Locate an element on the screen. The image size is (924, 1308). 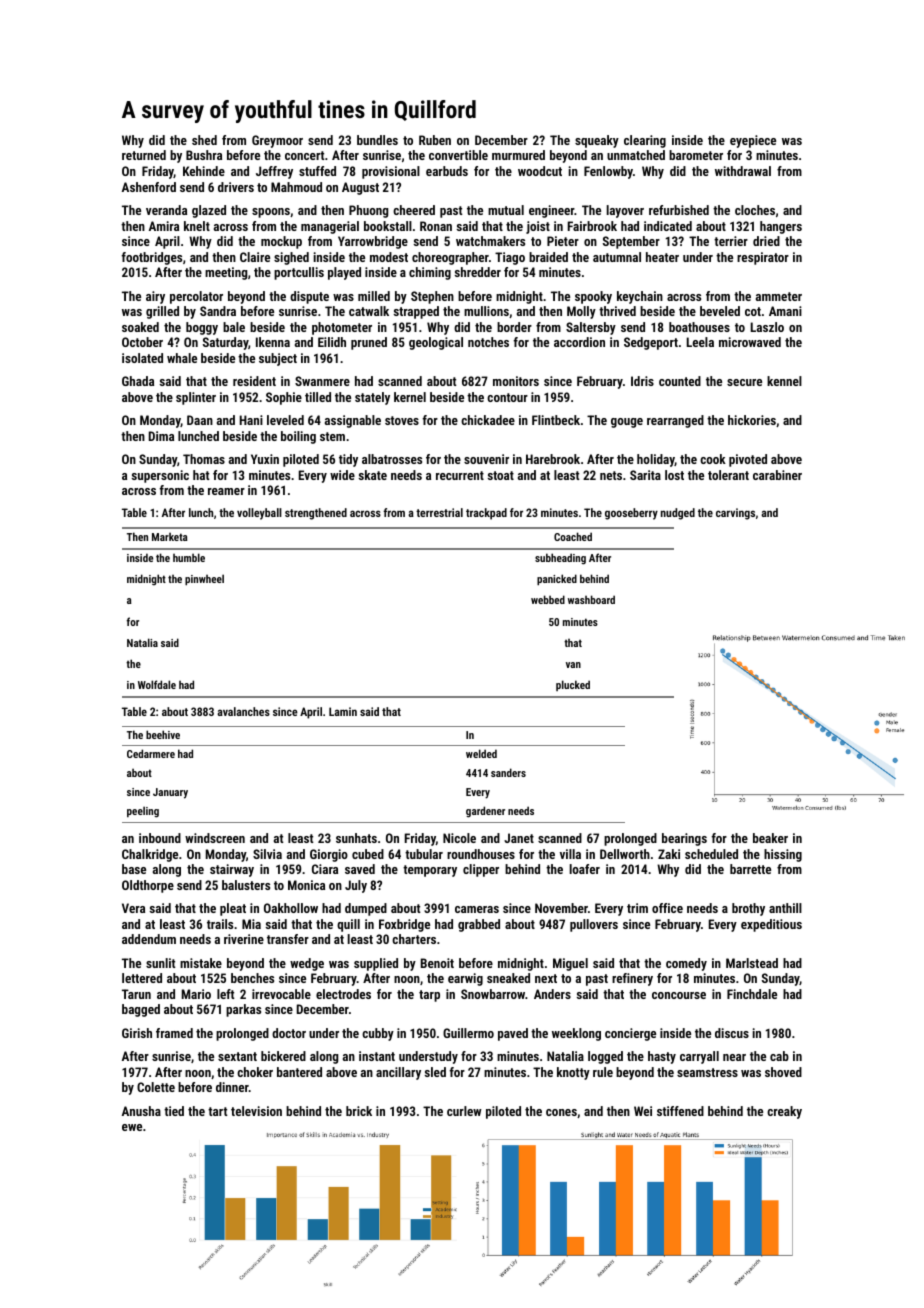
cameras is located at coordinates (477, 909).
